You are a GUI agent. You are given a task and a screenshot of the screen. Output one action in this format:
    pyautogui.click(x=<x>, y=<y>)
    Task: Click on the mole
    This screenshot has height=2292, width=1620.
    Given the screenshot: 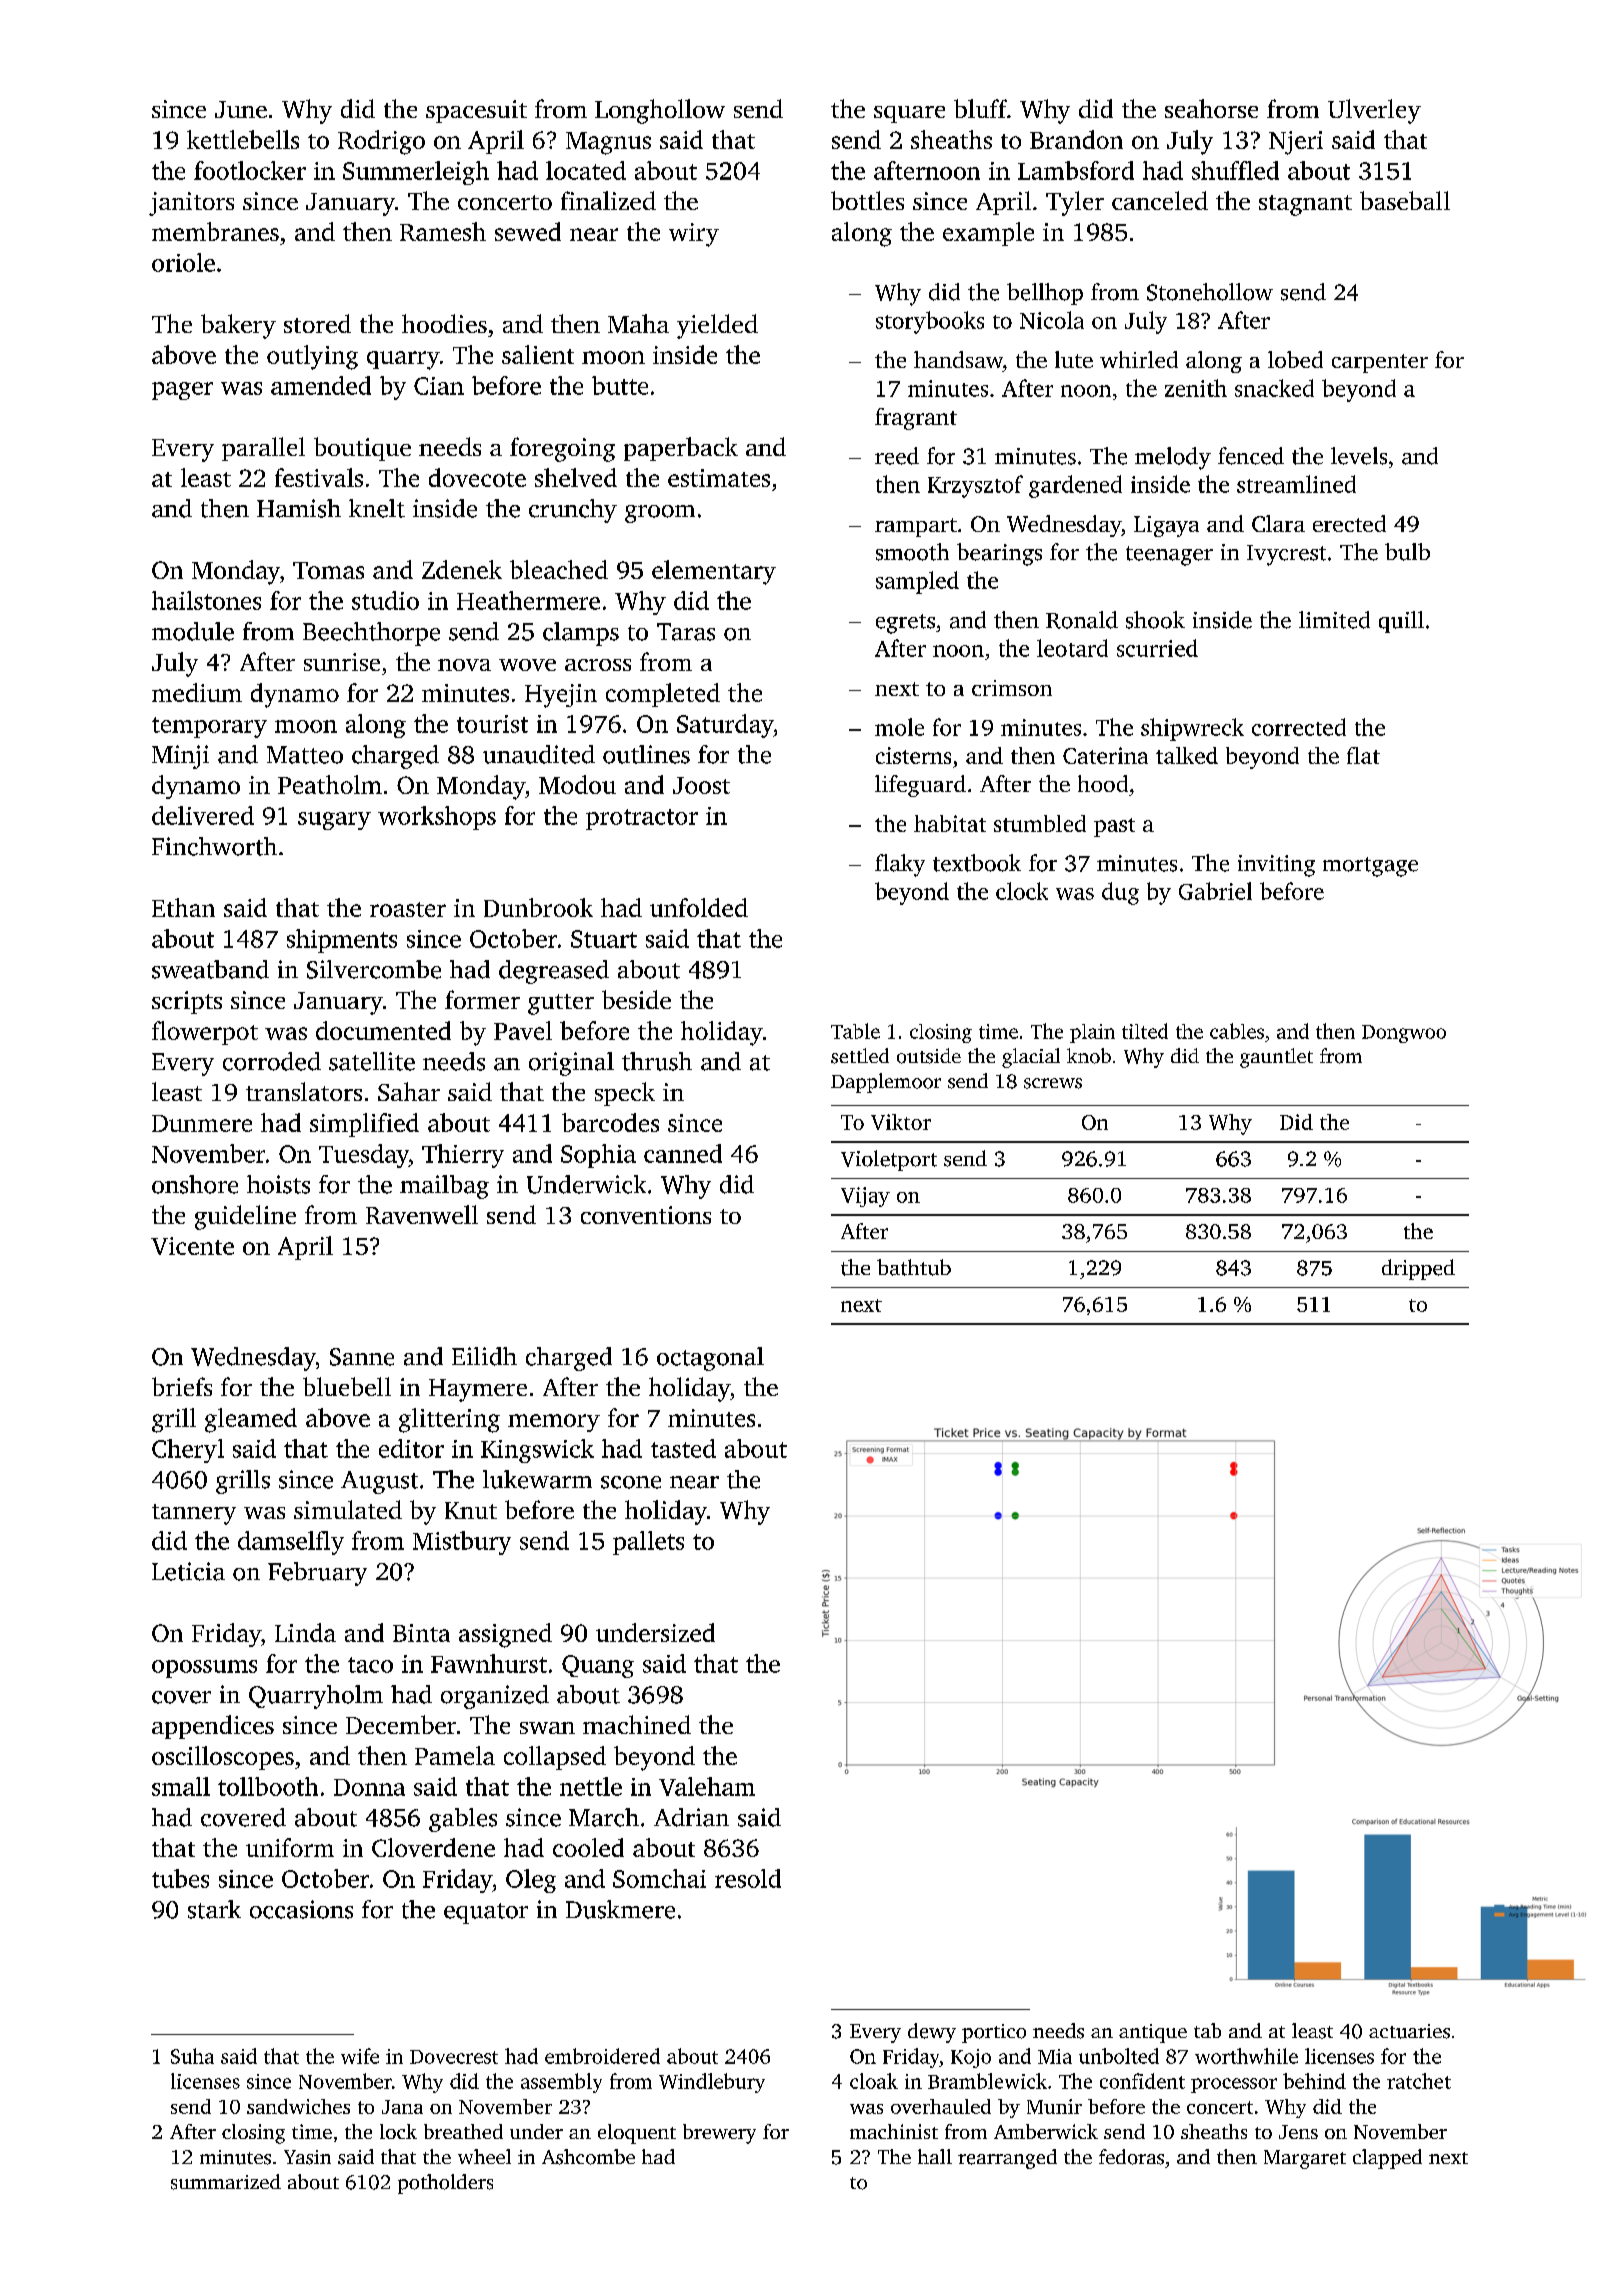 What is the action you would take?
    pyautogui.click(x=899, y=727)
